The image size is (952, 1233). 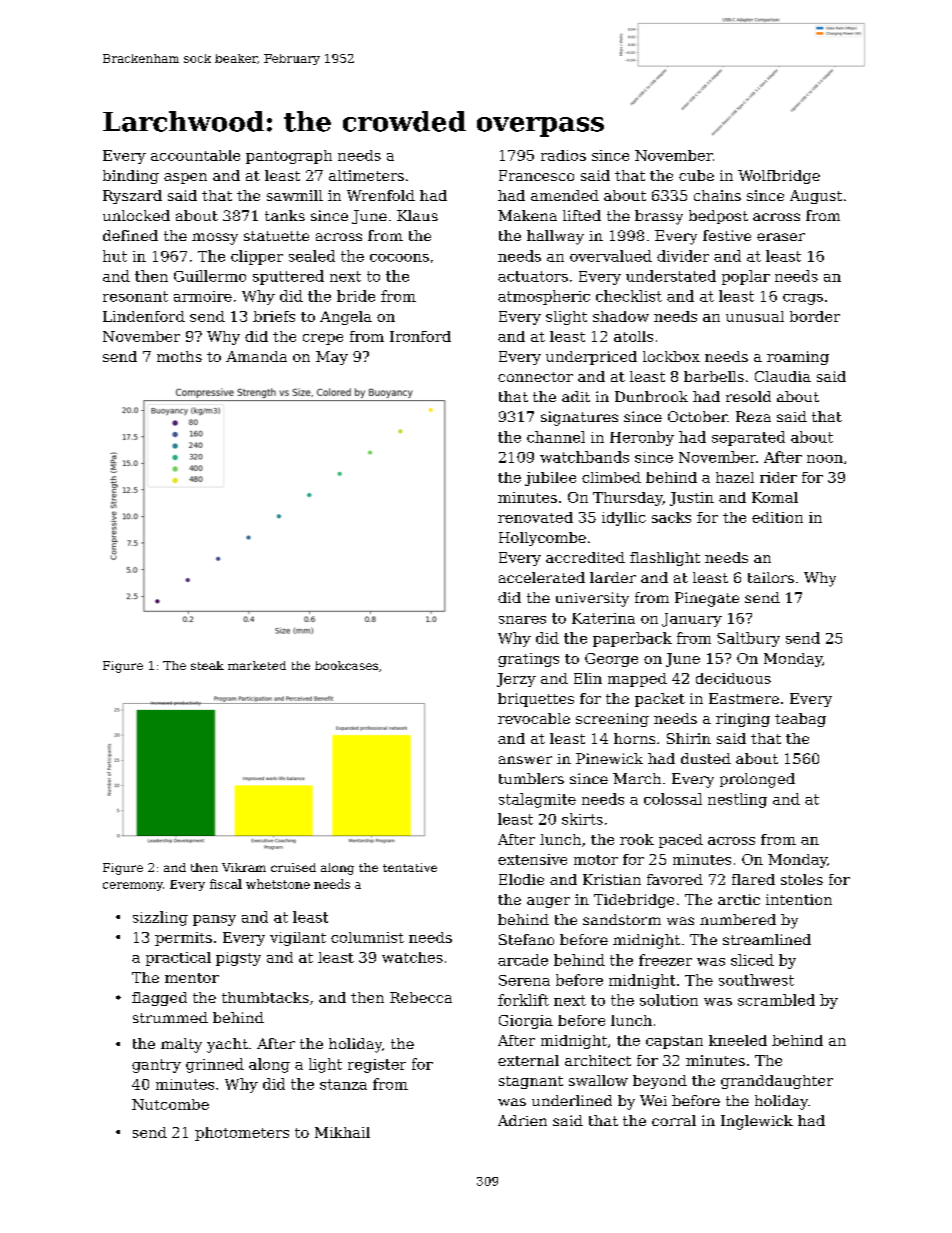 I want to click on cube, so click(x=696, y=175).
